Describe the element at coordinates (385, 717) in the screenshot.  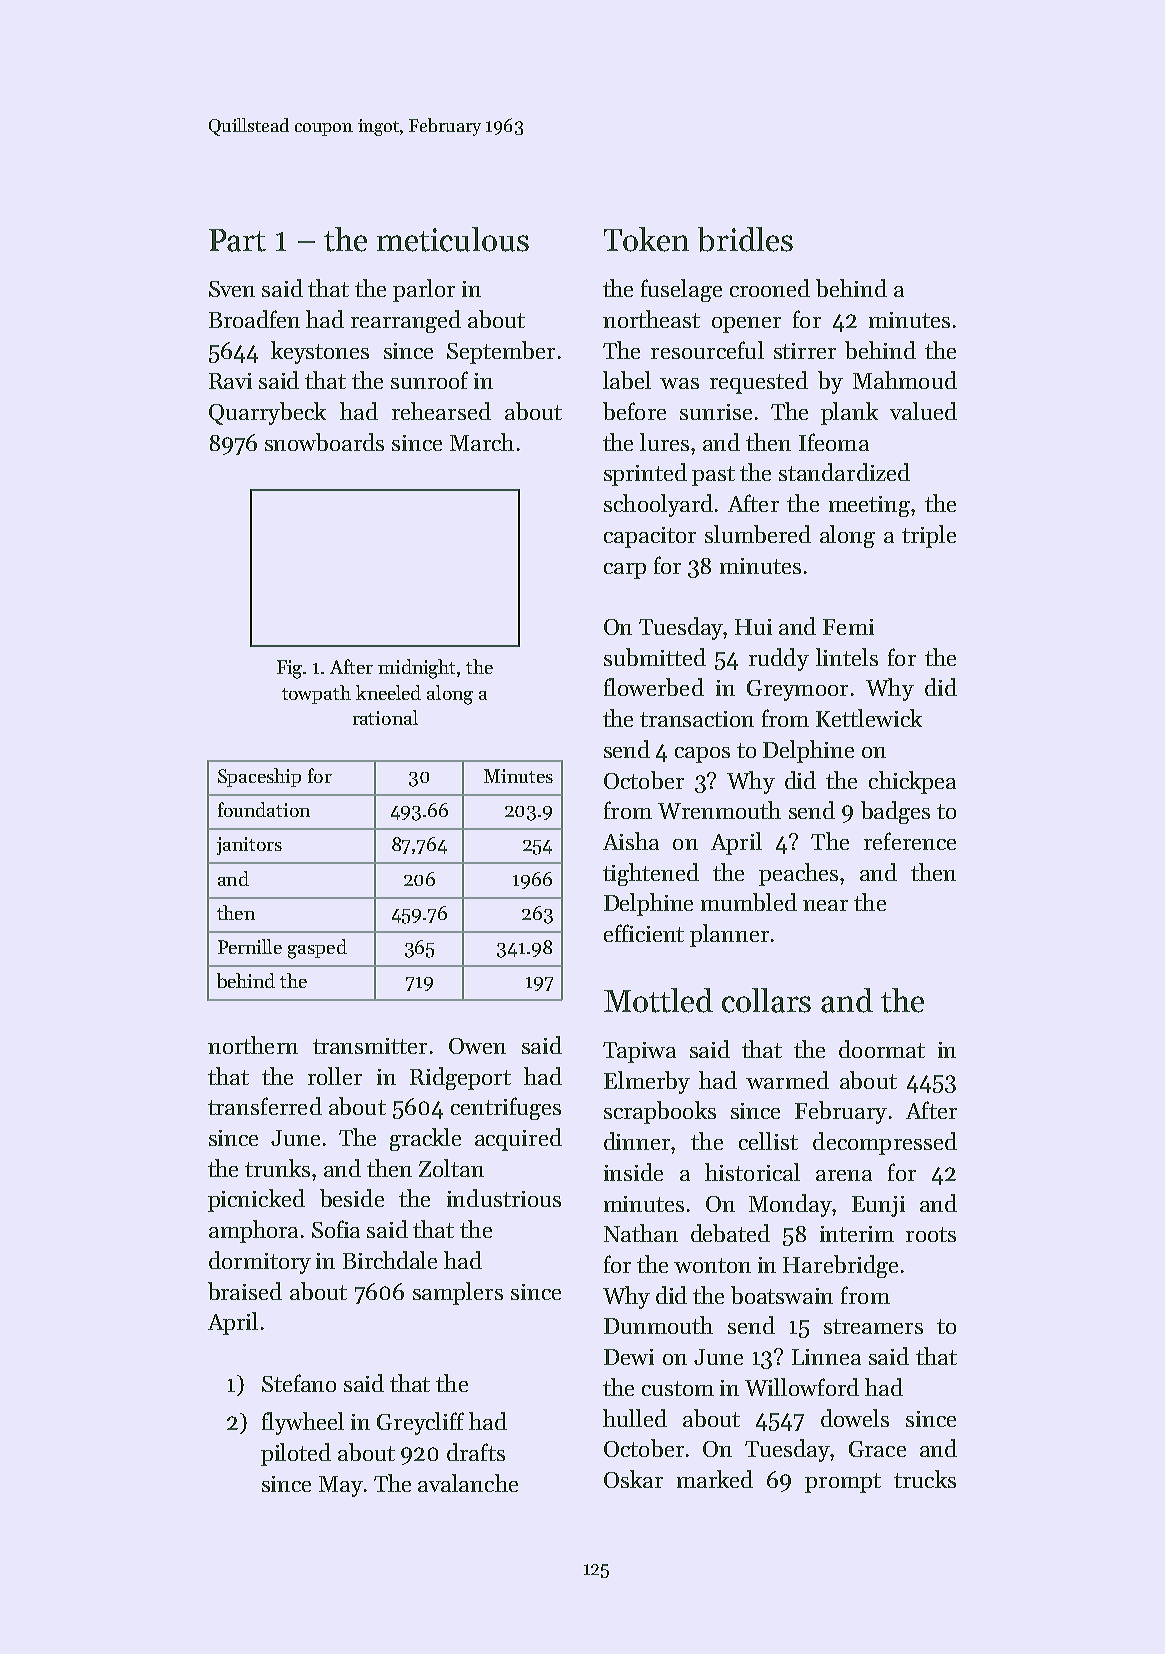
I see `rational` at that location.
